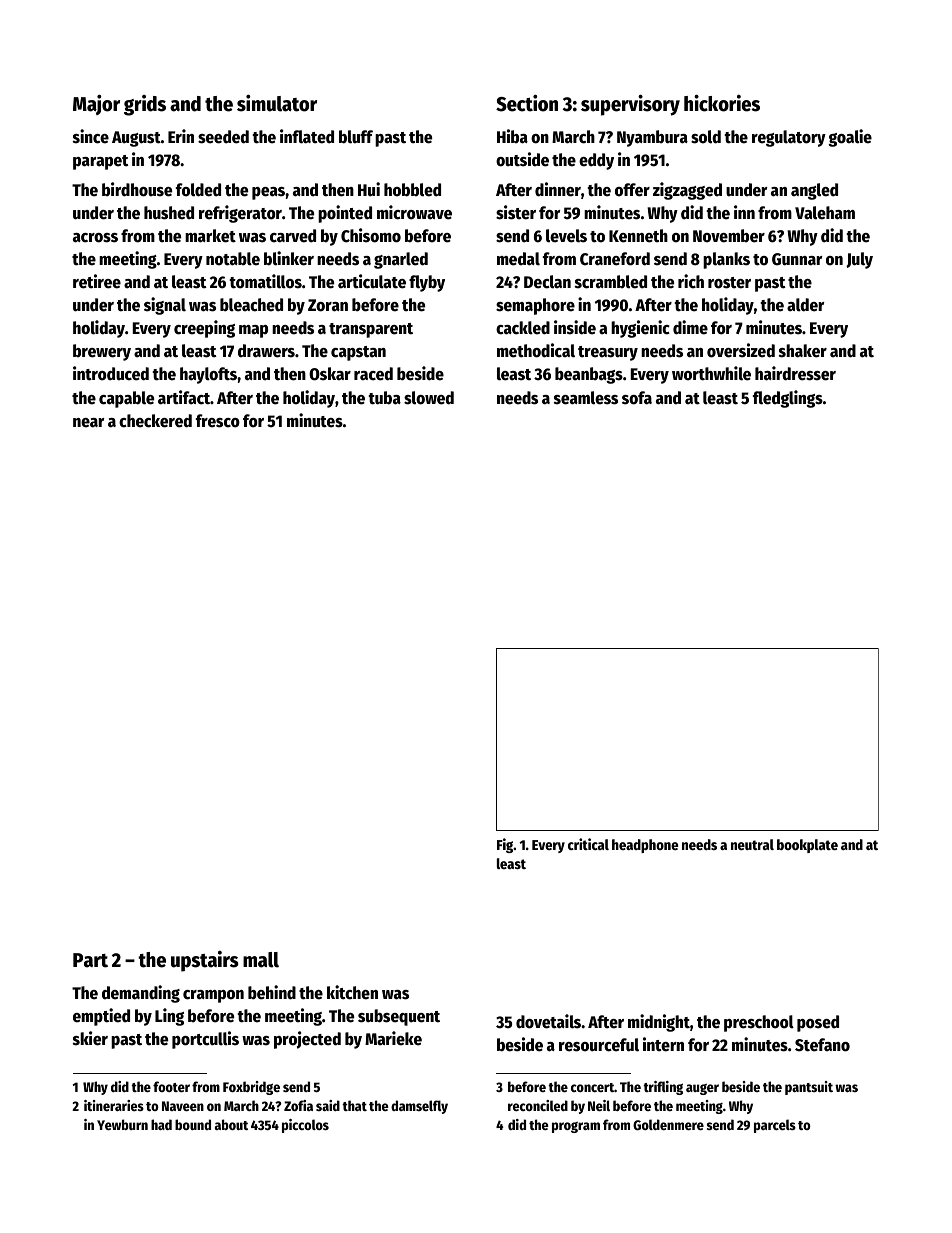 Image resolution: width=952 pixels, height=1233 pixels. I want to click on shaker, so click(803, 351).
